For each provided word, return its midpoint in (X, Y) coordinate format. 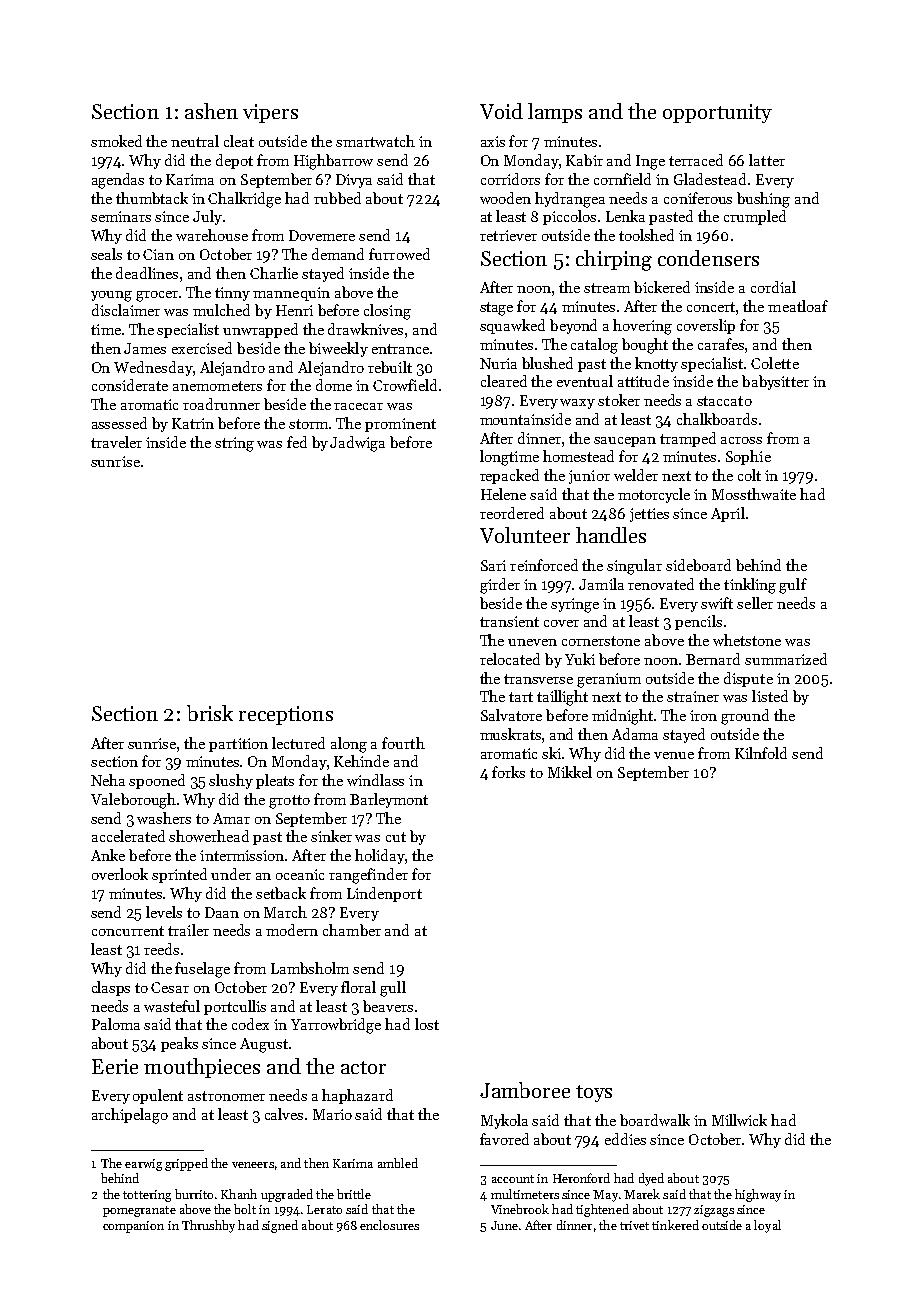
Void (501, 111)
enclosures (389, 1225)
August (264, 1045)
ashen (211, 111)
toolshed (646, 235)
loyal (767, 1226)
